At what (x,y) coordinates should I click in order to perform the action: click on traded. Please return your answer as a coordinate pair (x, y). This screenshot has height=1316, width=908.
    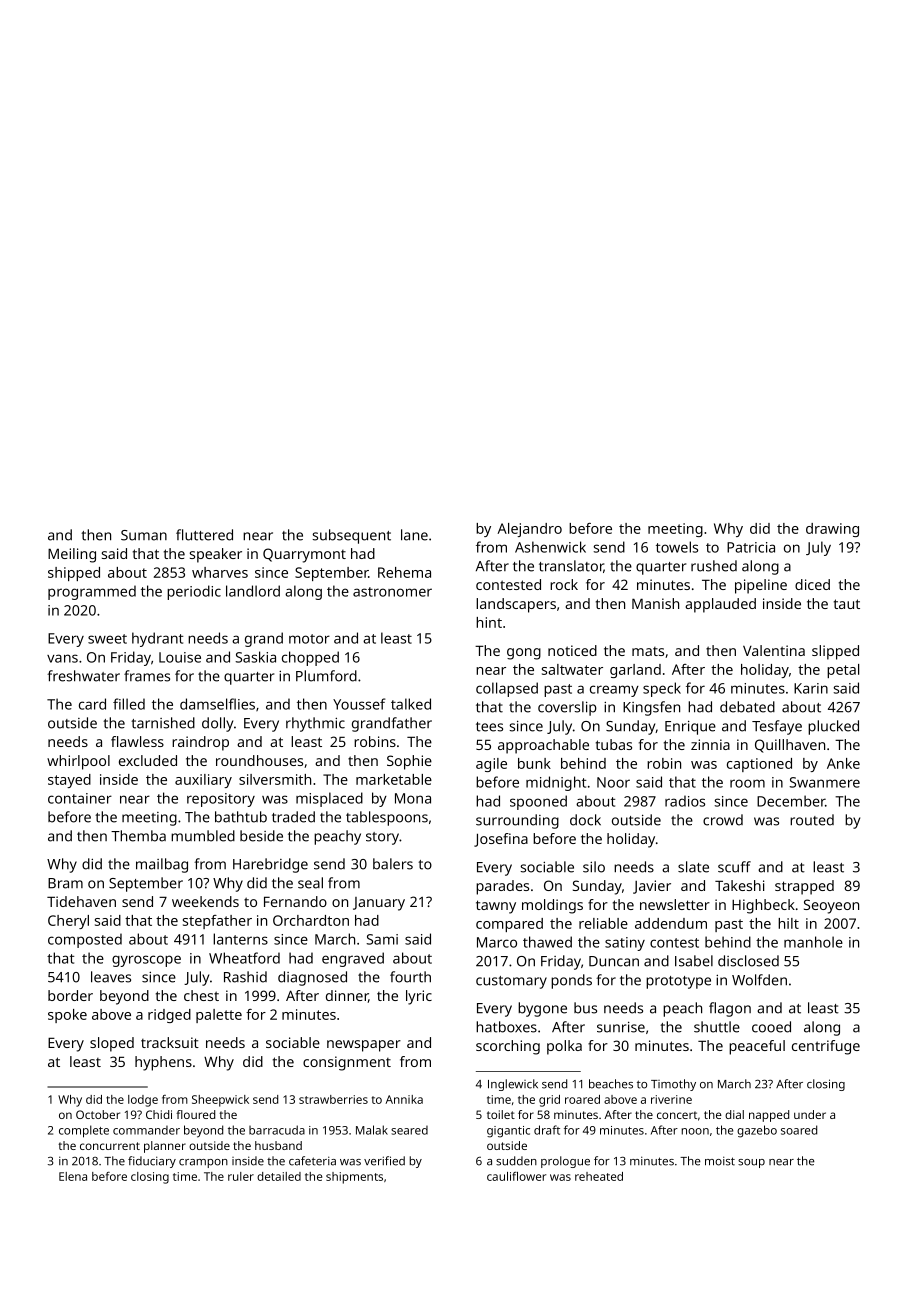
    Looking at the image, I should click on (293, 817).
